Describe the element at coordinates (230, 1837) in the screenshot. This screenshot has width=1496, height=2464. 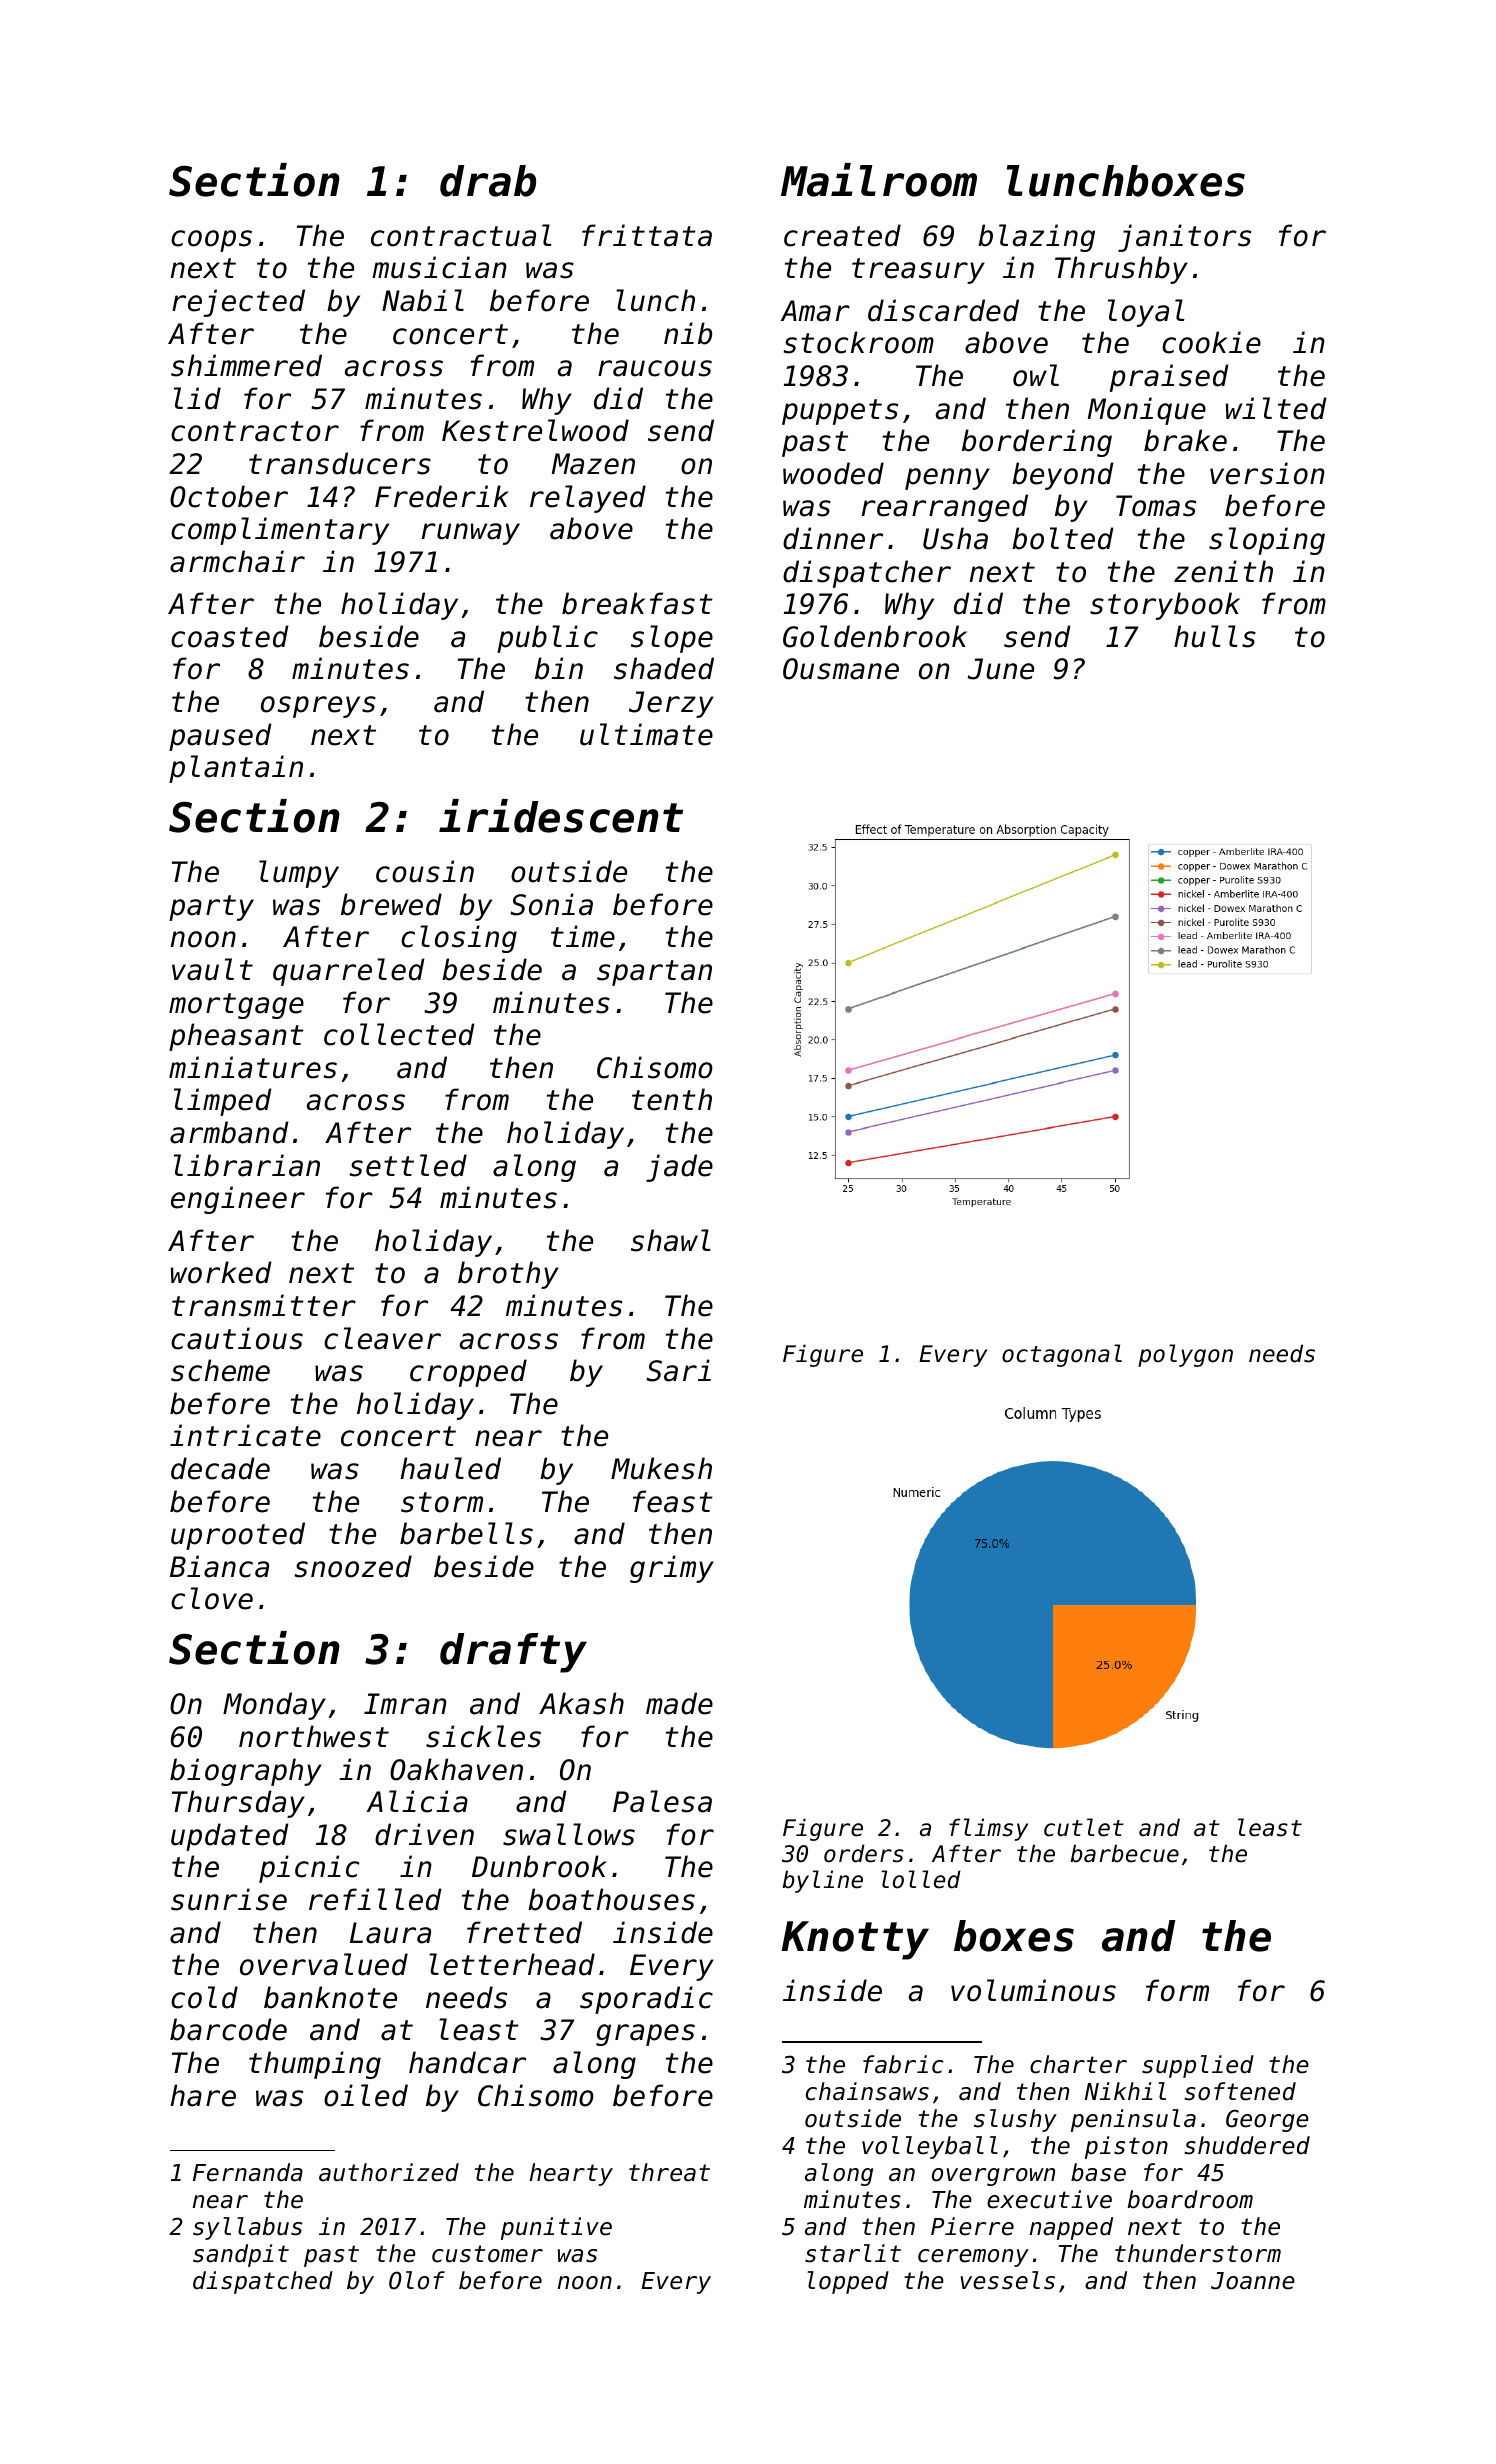
I see `updated` at that location.
